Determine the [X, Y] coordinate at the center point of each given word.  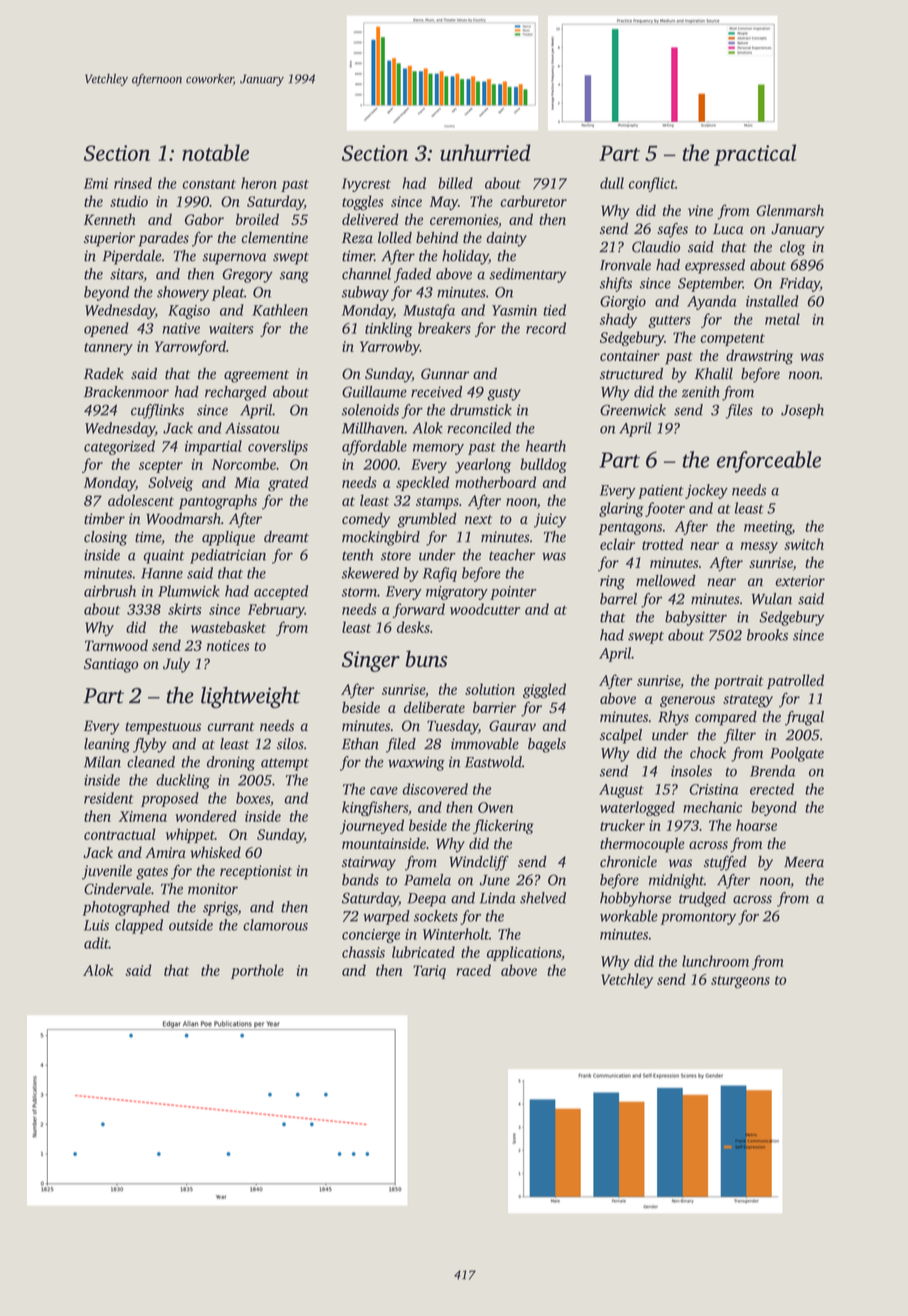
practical [755, 155]
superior [109, 239]
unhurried [485, 152]
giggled [544, 691]
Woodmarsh [183, 519]
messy [759, 548]
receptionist [256, 872]
